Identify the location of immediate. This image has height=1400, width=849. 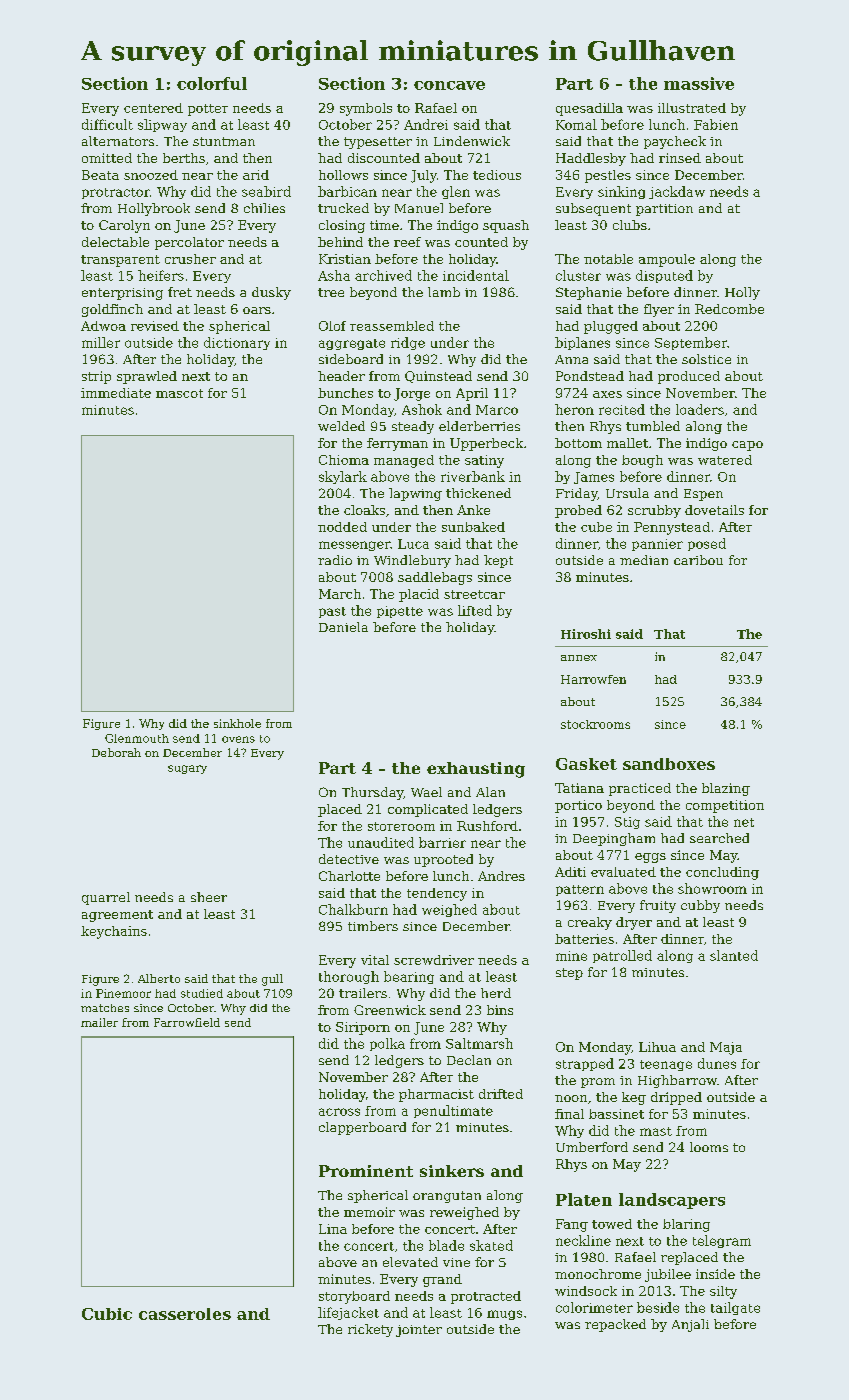
(116, 393).
